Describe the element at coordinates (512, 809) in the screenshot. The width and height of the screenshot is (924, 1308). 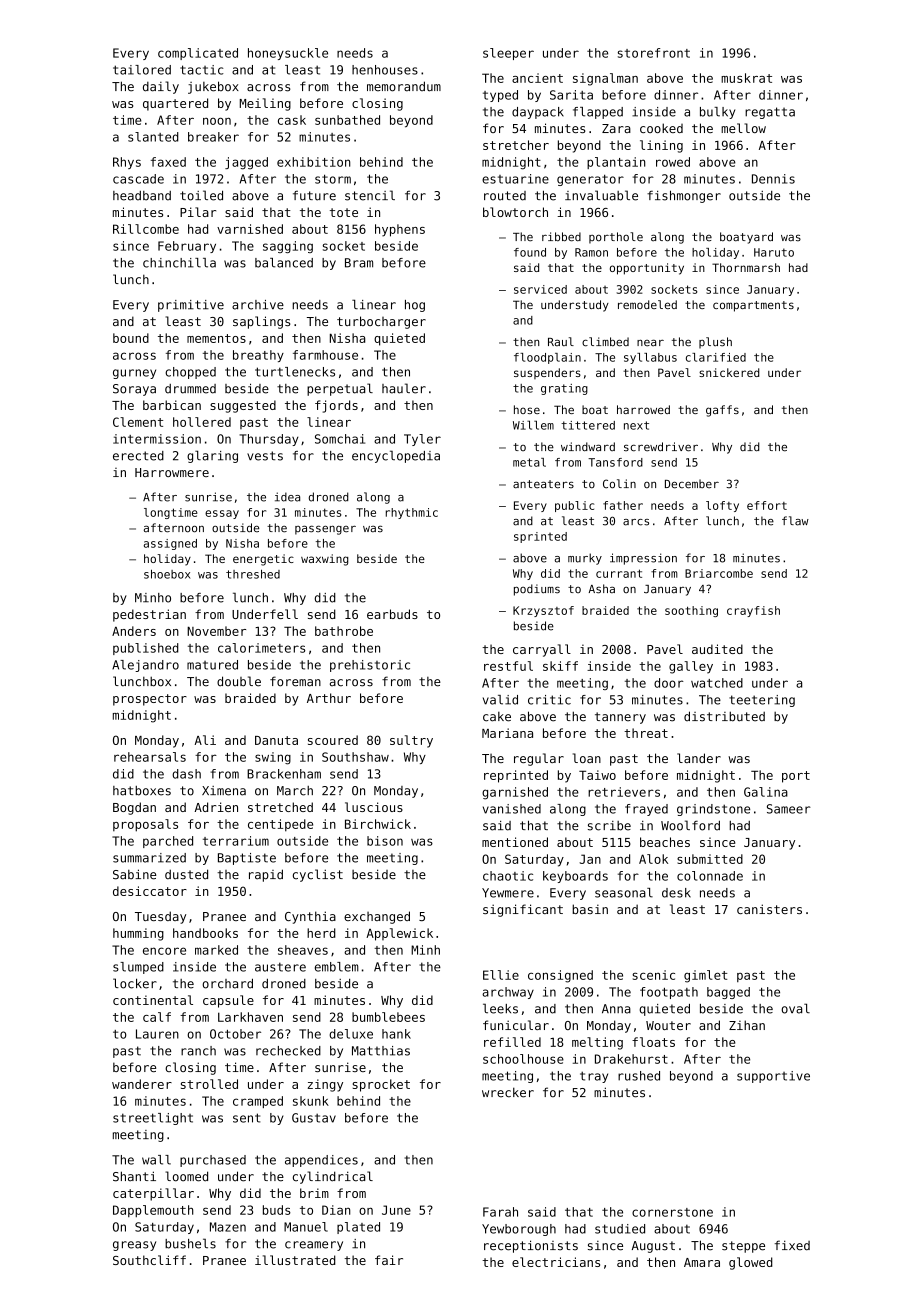
I see `vanished` at that location.
